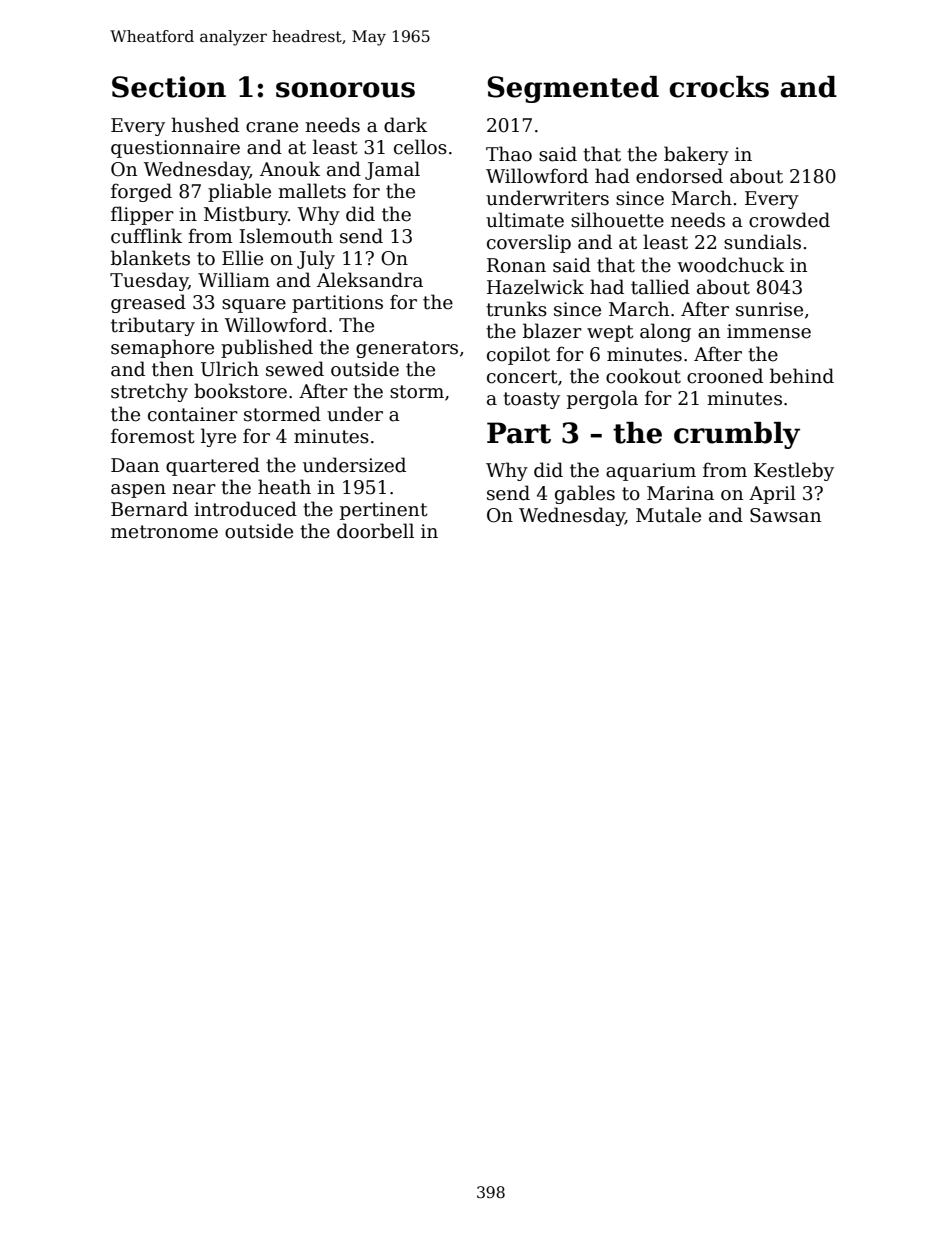  What do you see at coordinates (345, 90) in the screenshot?
I see `sonorous` at bounding box center [345, 90].
